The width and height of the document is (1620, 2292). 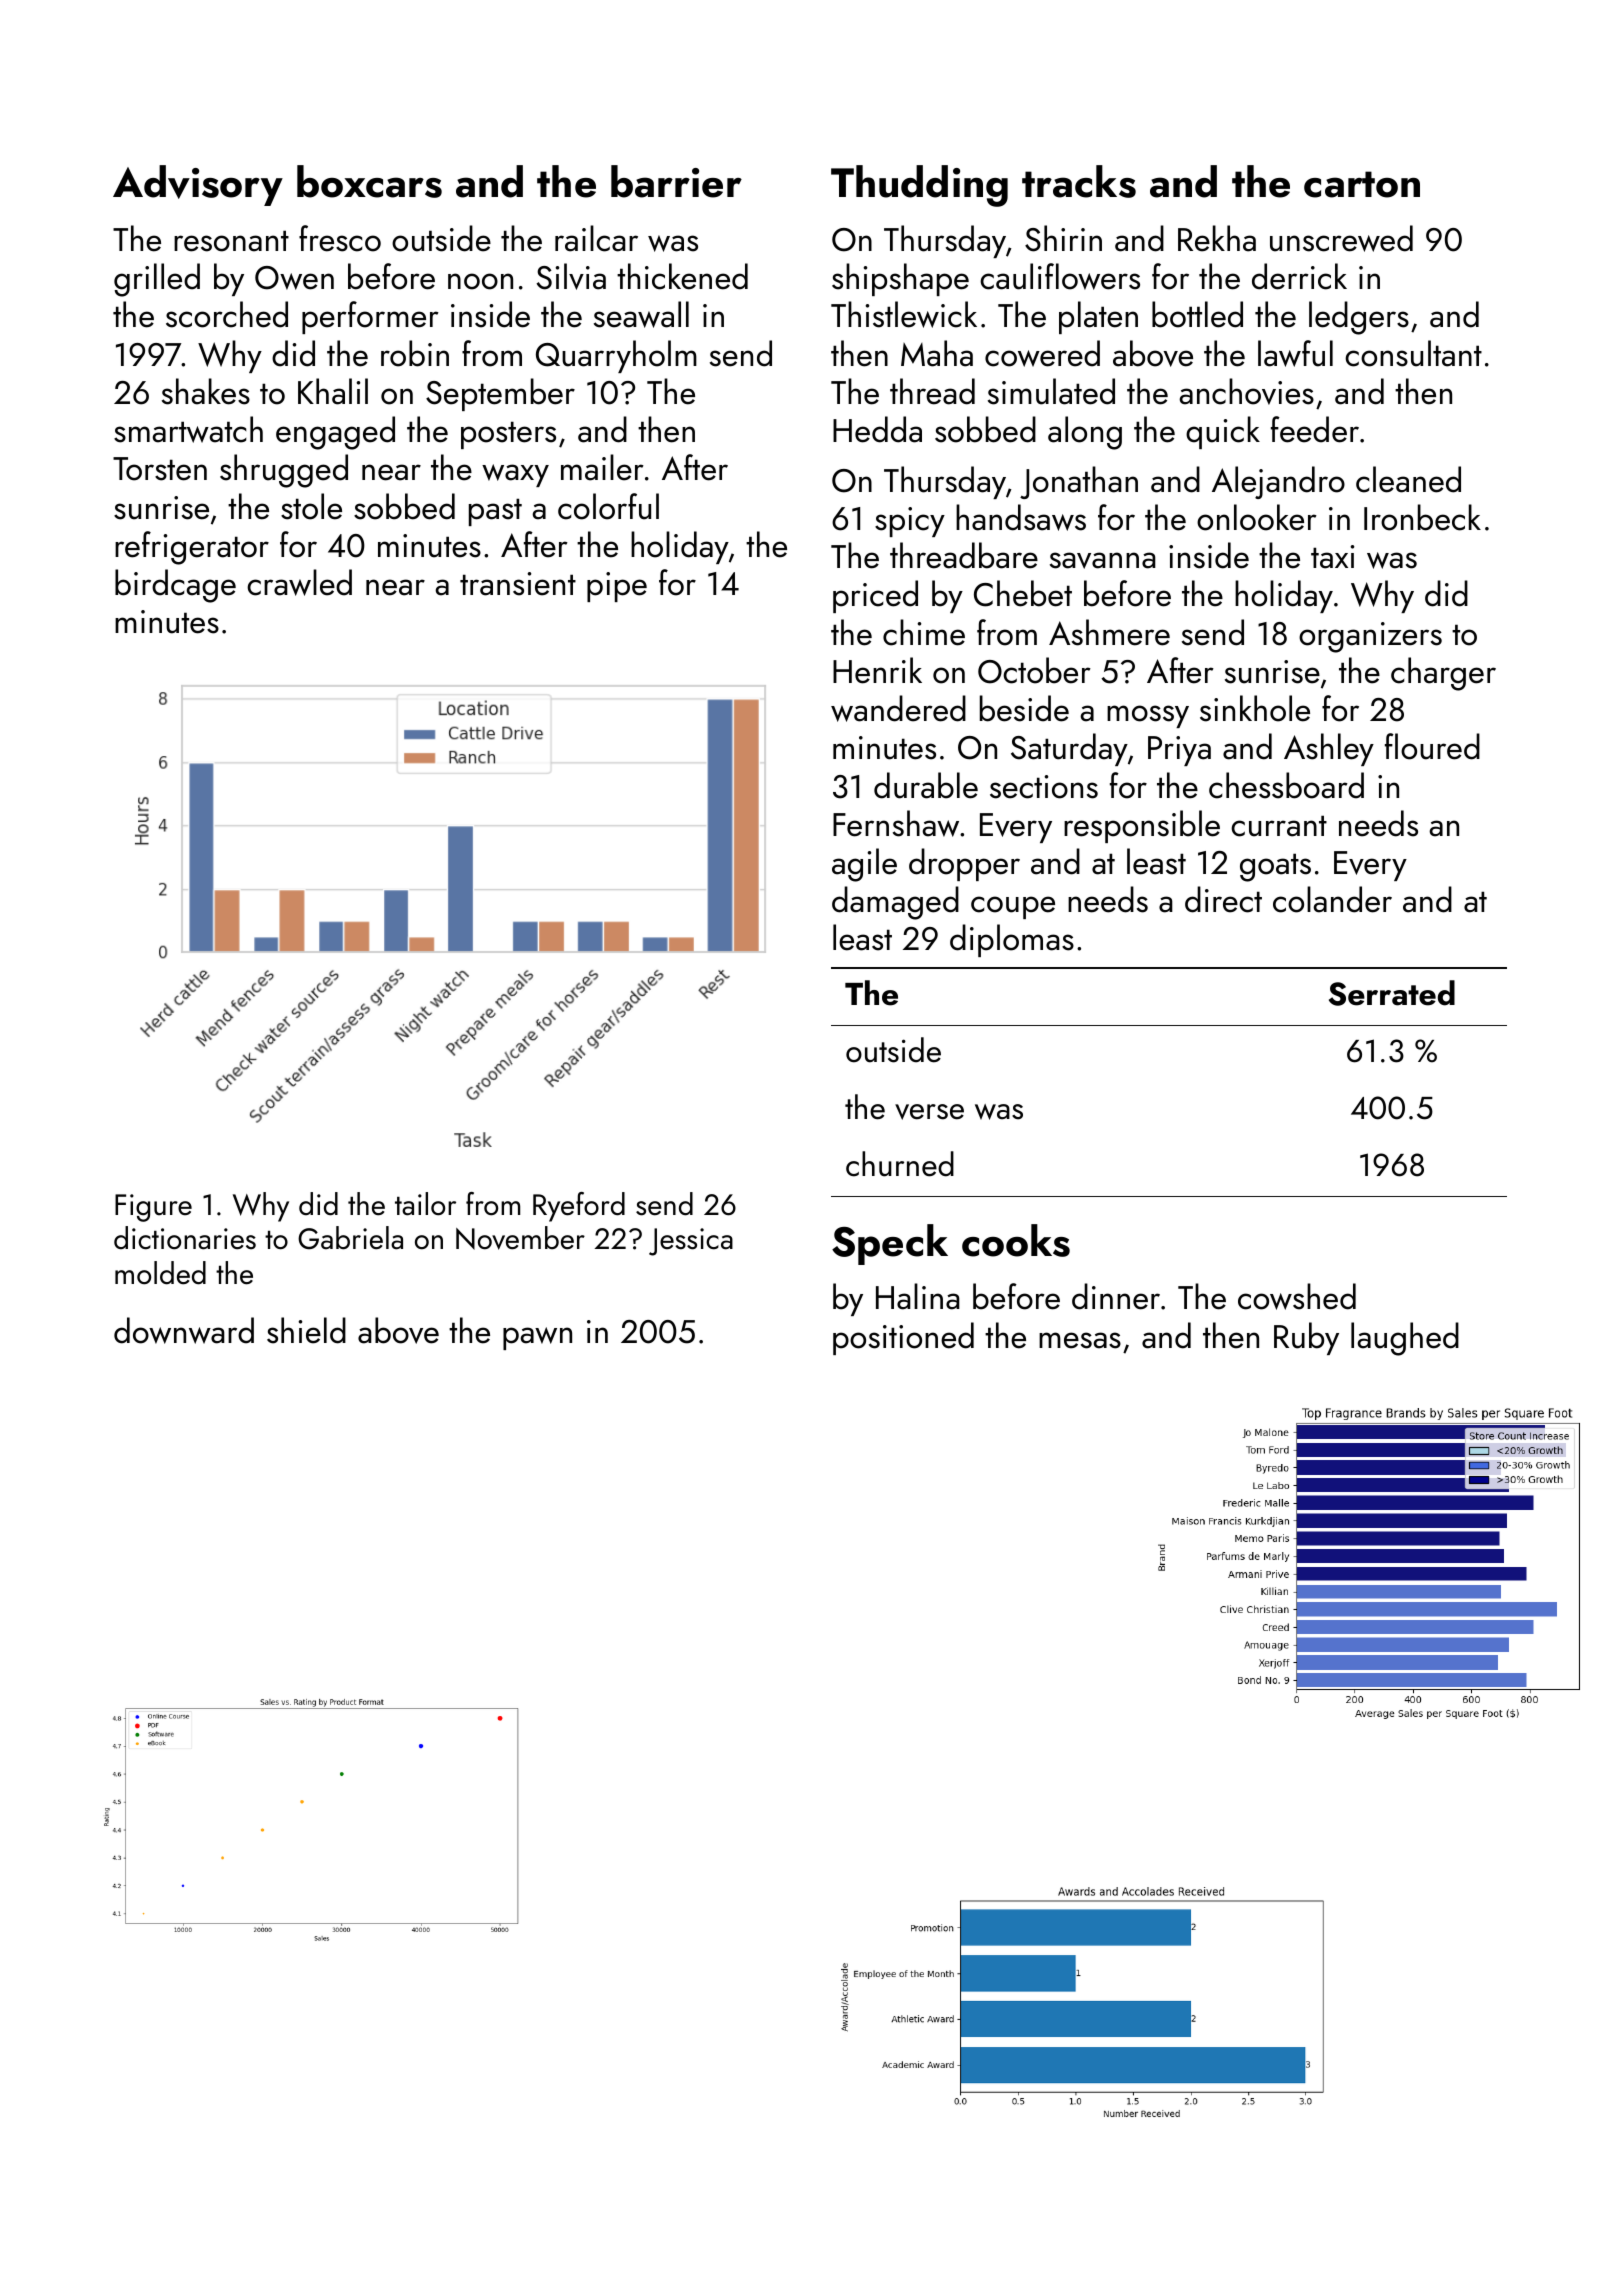 What do you see at coordinates (602, 467) in the document?
I see `mailer` at bounding box center [602, 467].
